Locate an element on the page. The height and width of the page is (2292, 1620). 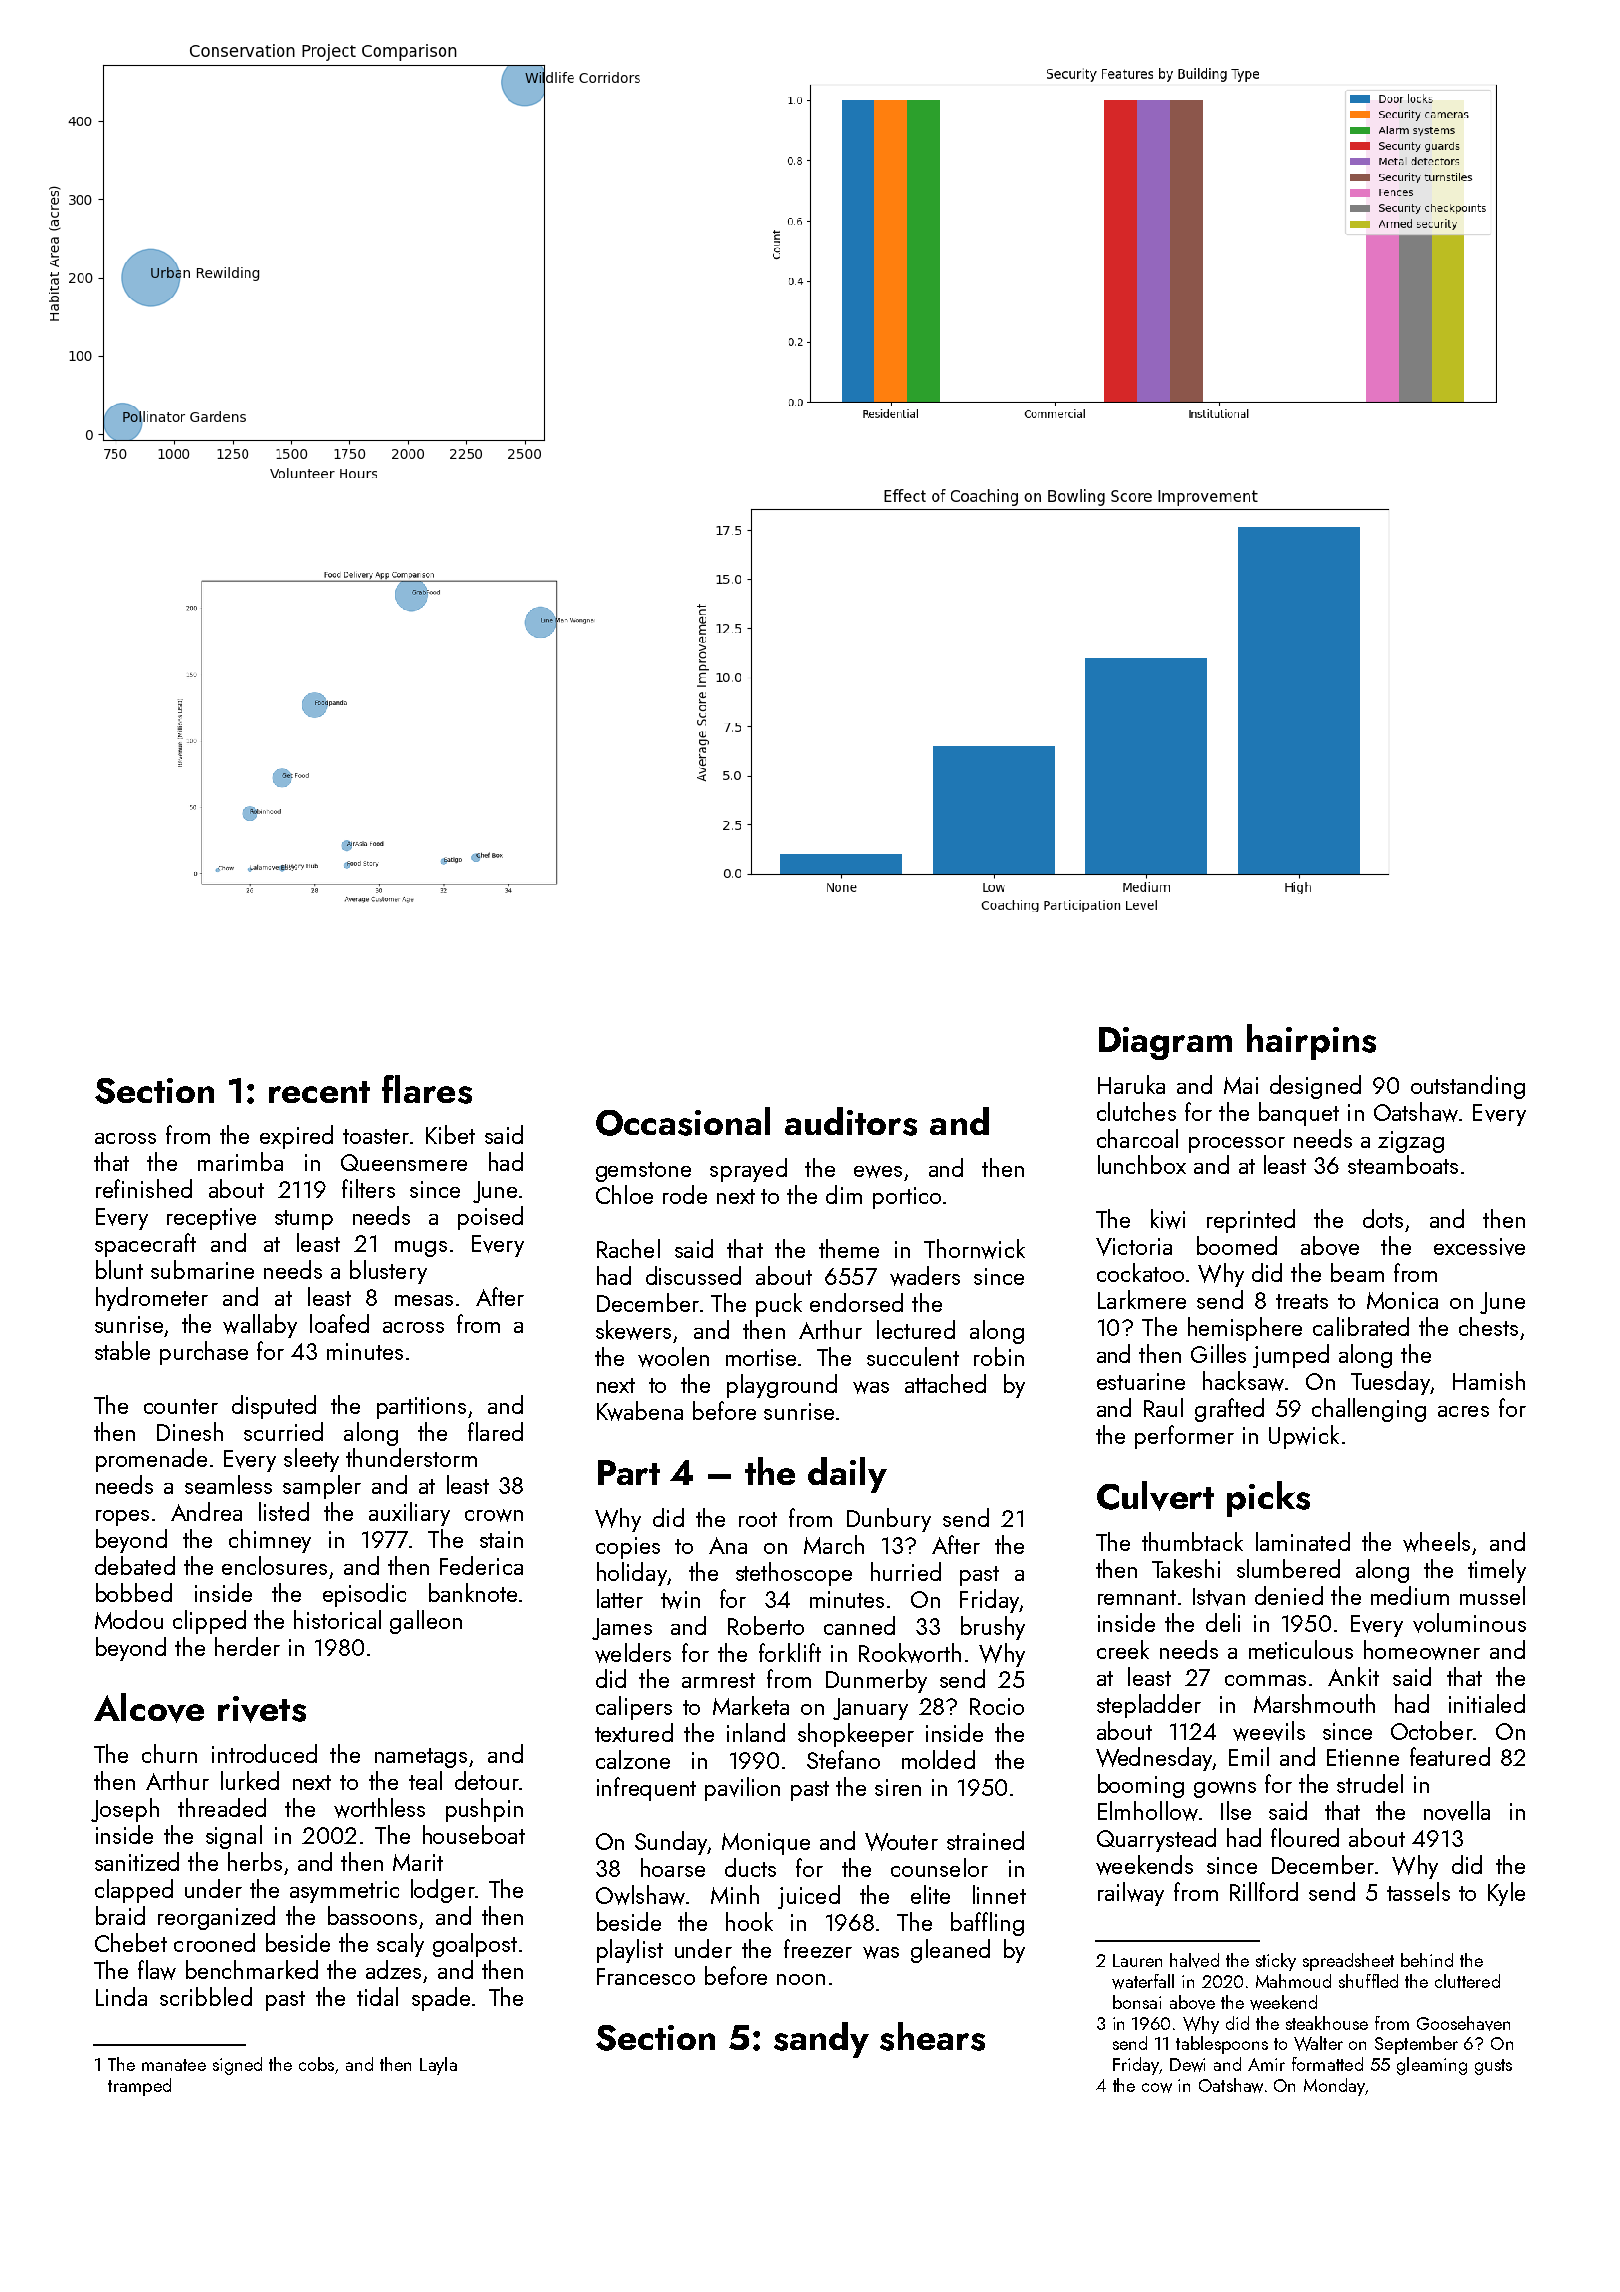
cow is located at coordinates (1157, 2088).
